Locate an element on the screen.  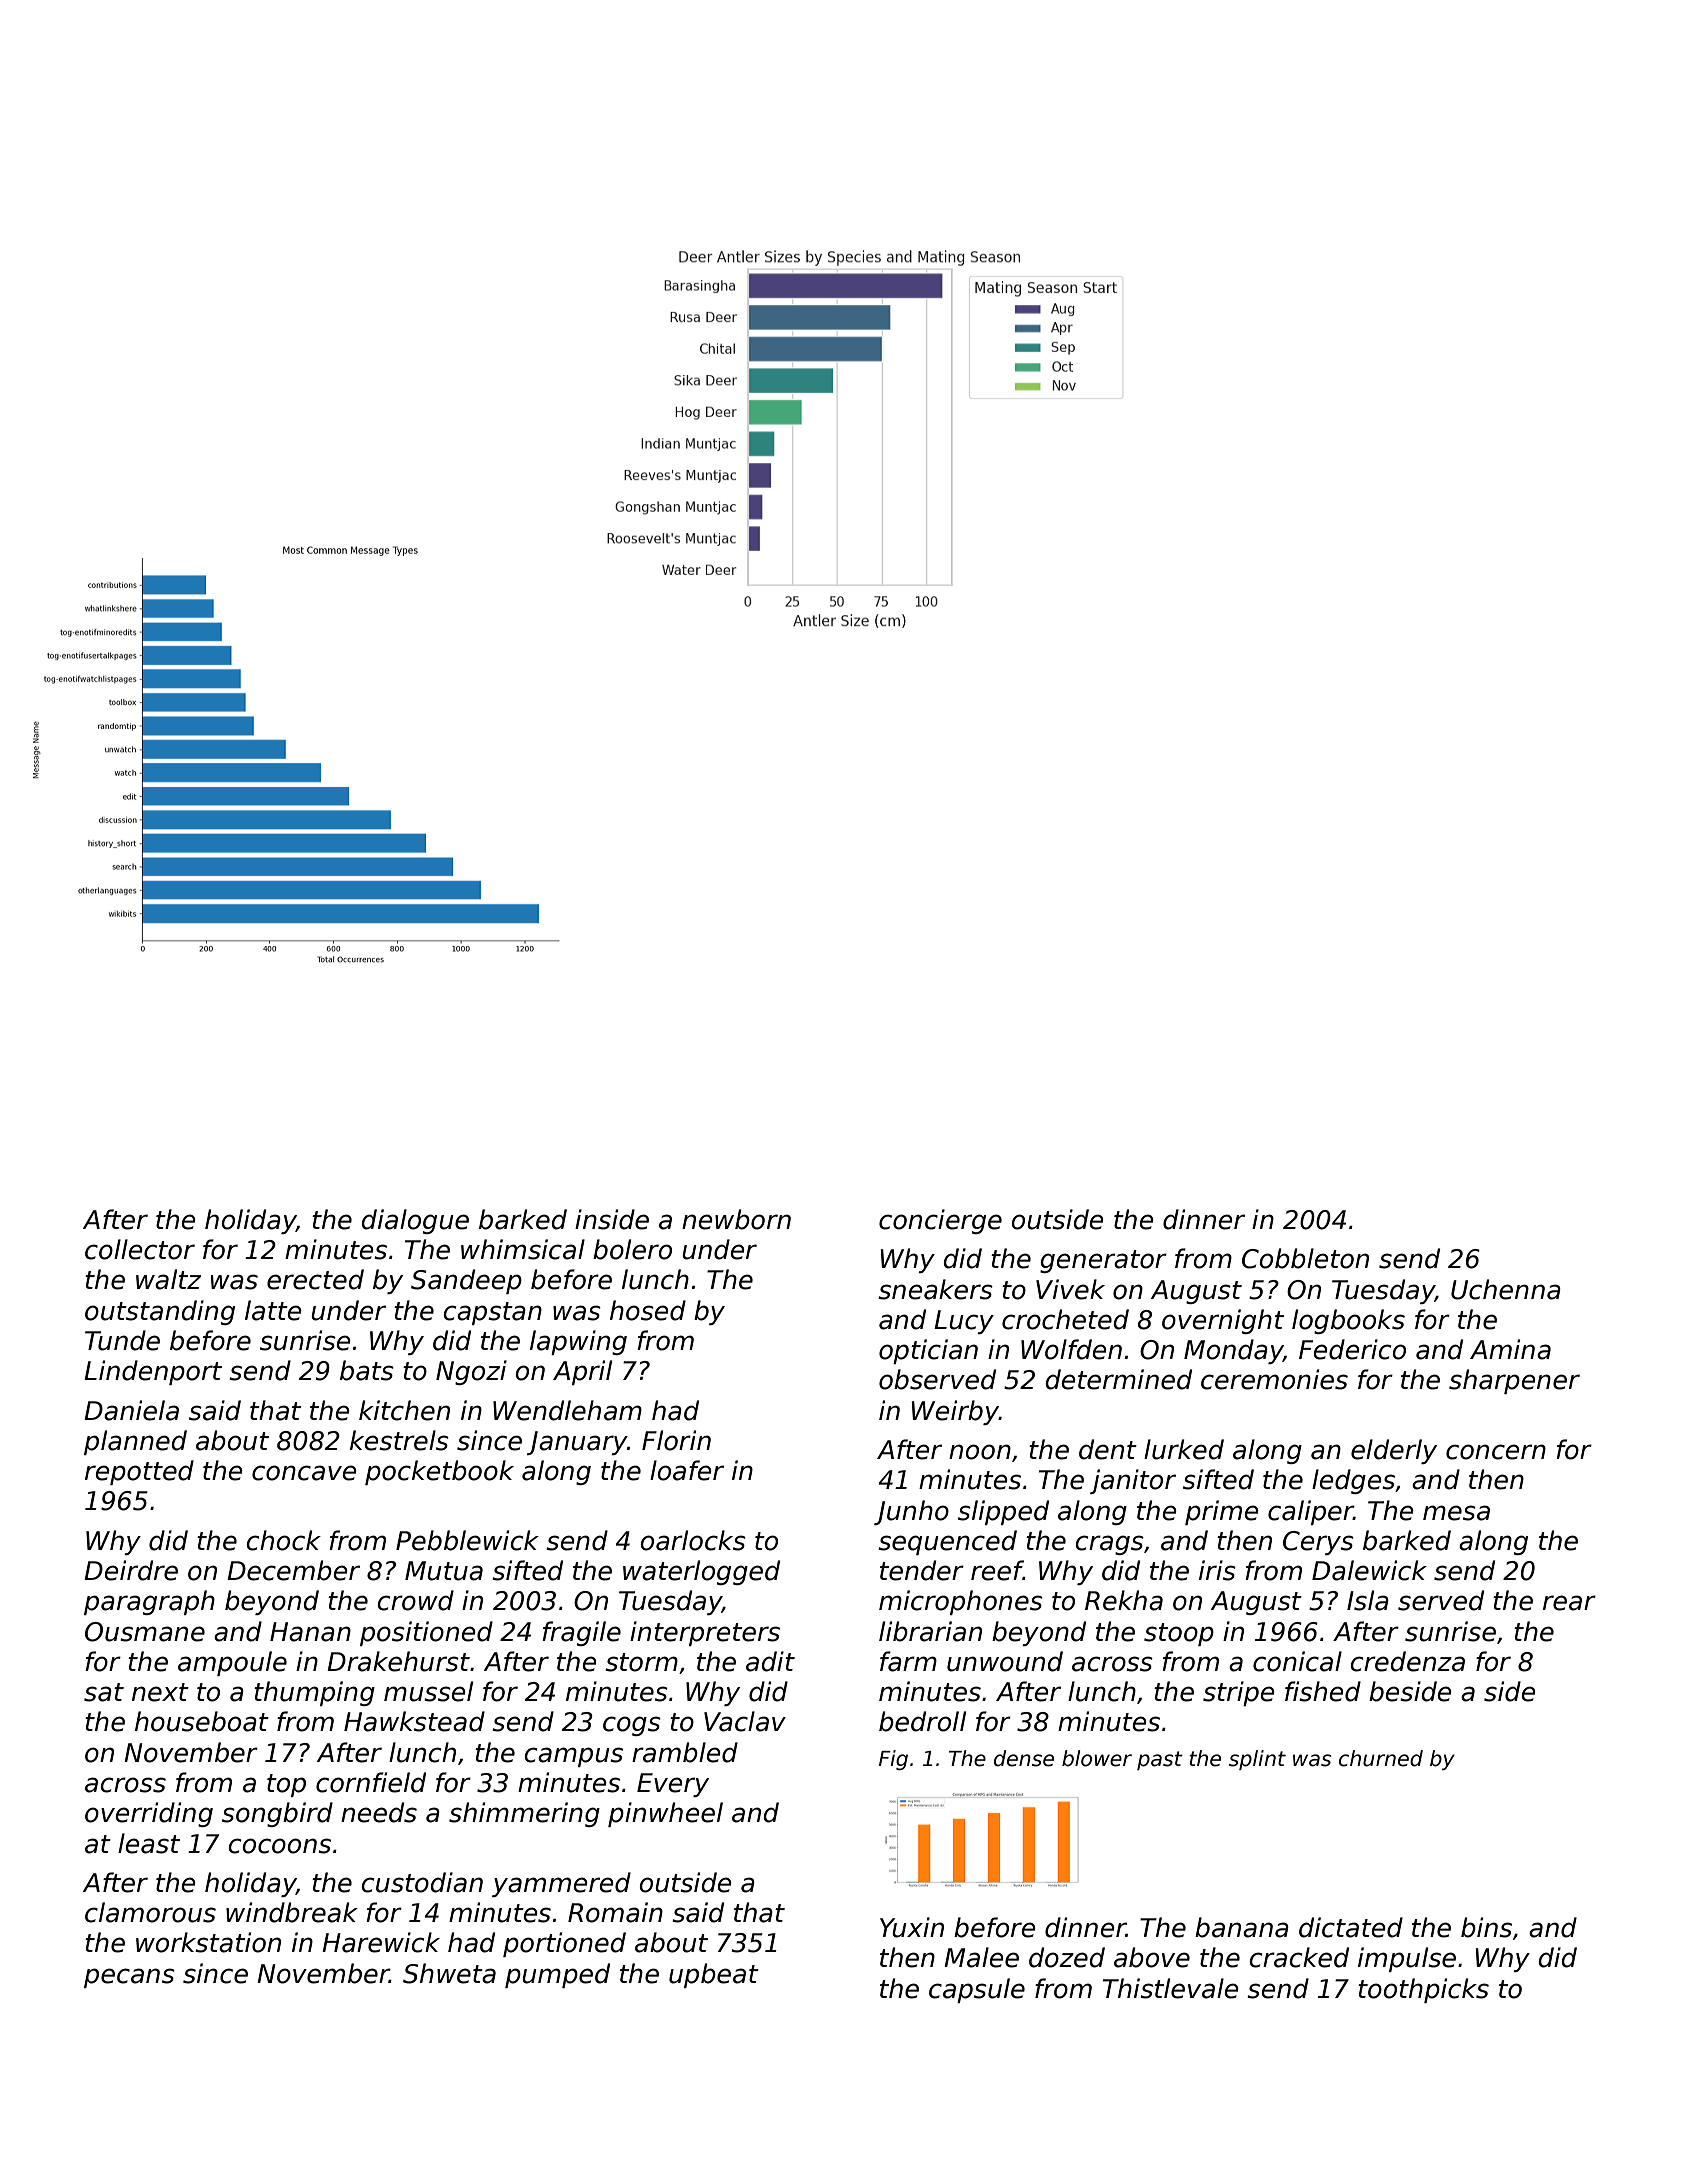
ampoule is located at coordinates (232, 1663).
